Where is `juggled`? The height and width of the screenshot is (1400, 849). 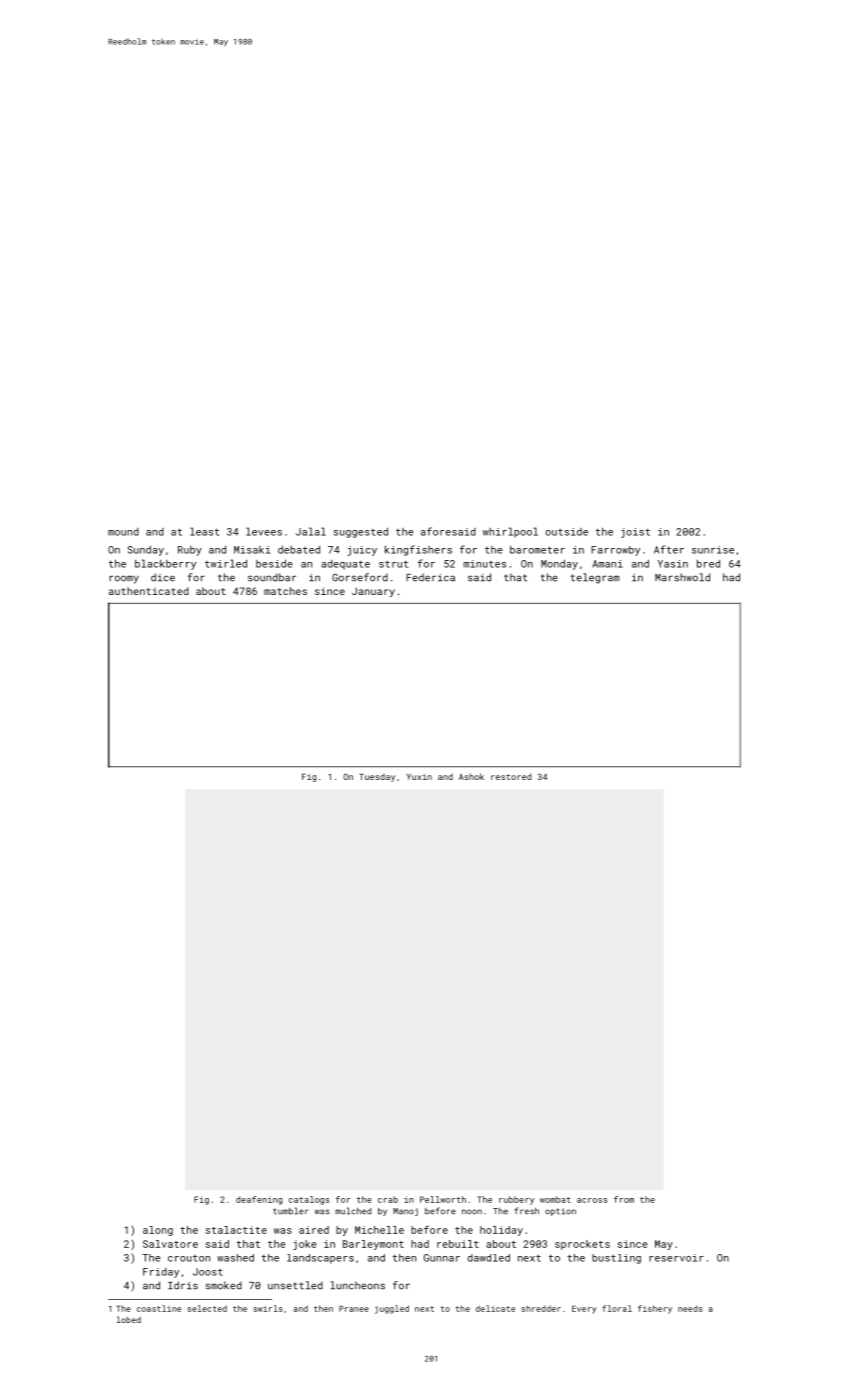
juggled is located at coordinates (392, 1309).
